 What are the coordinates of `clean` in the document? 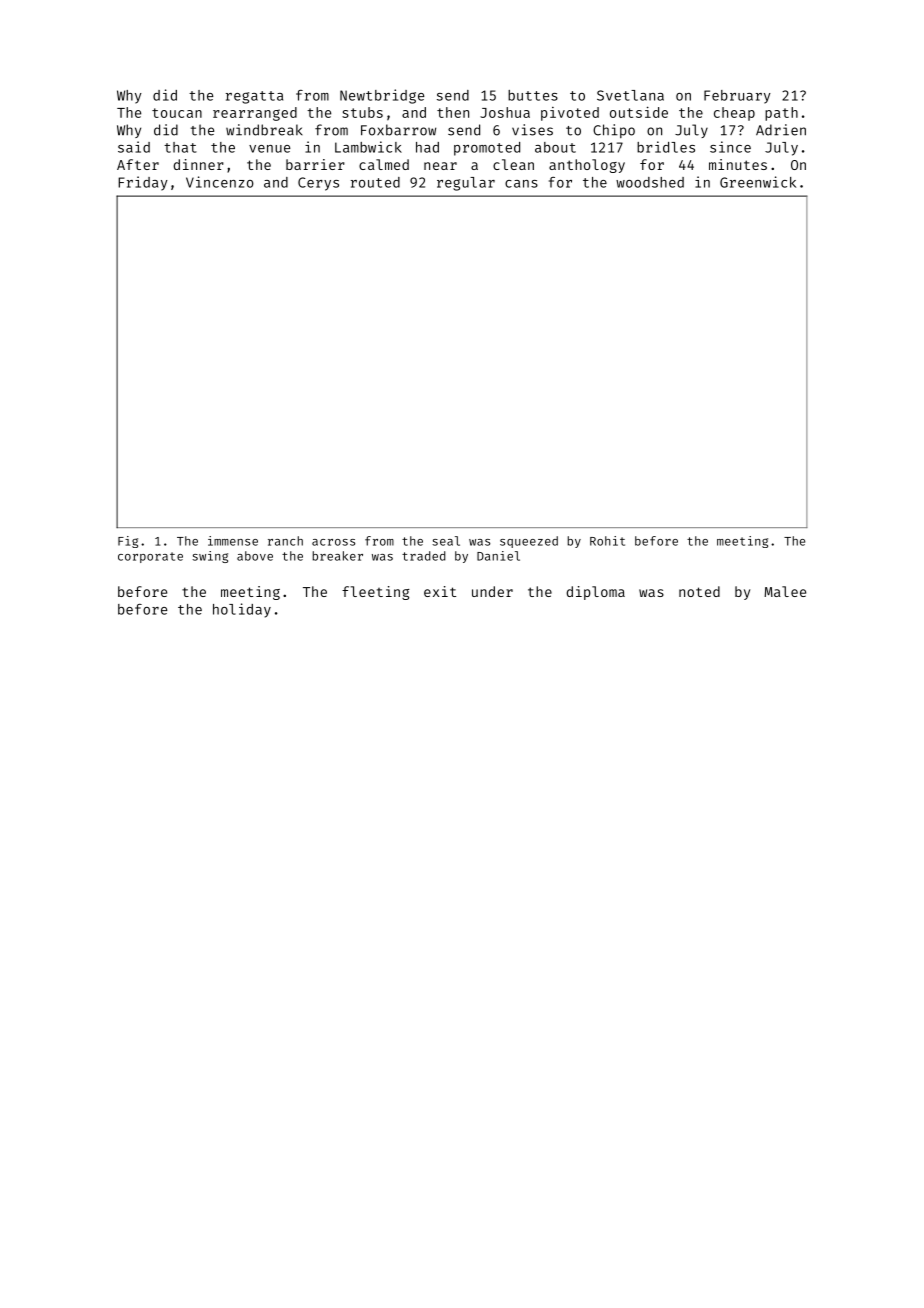 It's located at (513, 164).
